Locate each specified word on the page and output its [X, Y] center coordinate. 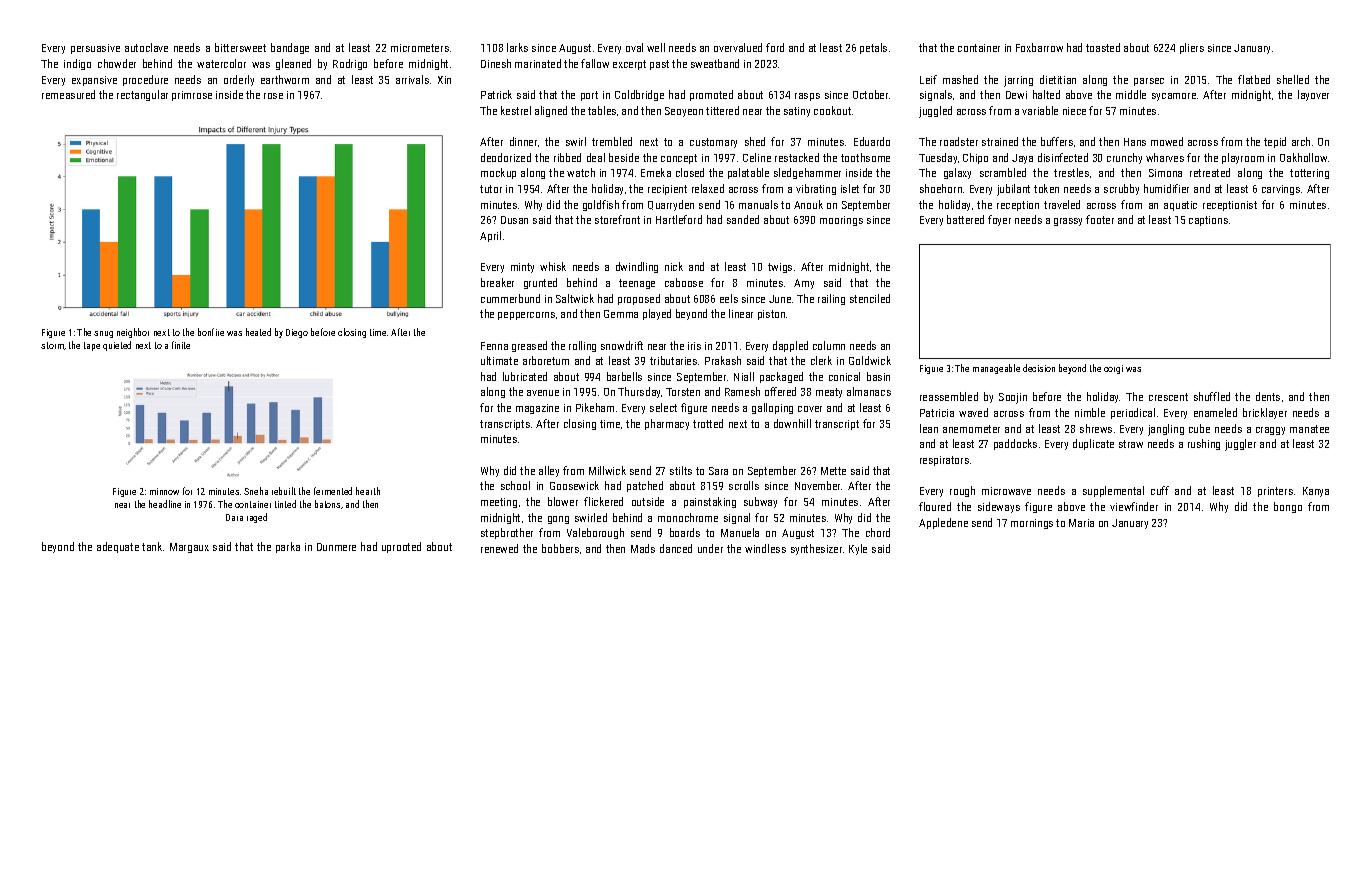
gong [558, 520]
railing [831, 299]
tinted [285, 504]
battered [965, 219]
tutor [491, 189]
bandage [290, 48]
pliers [1192, 48]
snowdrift [622, 345]
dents [1268, 396]
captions [1208, 221]
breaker [497, 282]
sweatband [715, 63]
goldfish [601, 205]
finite [181, 345]
